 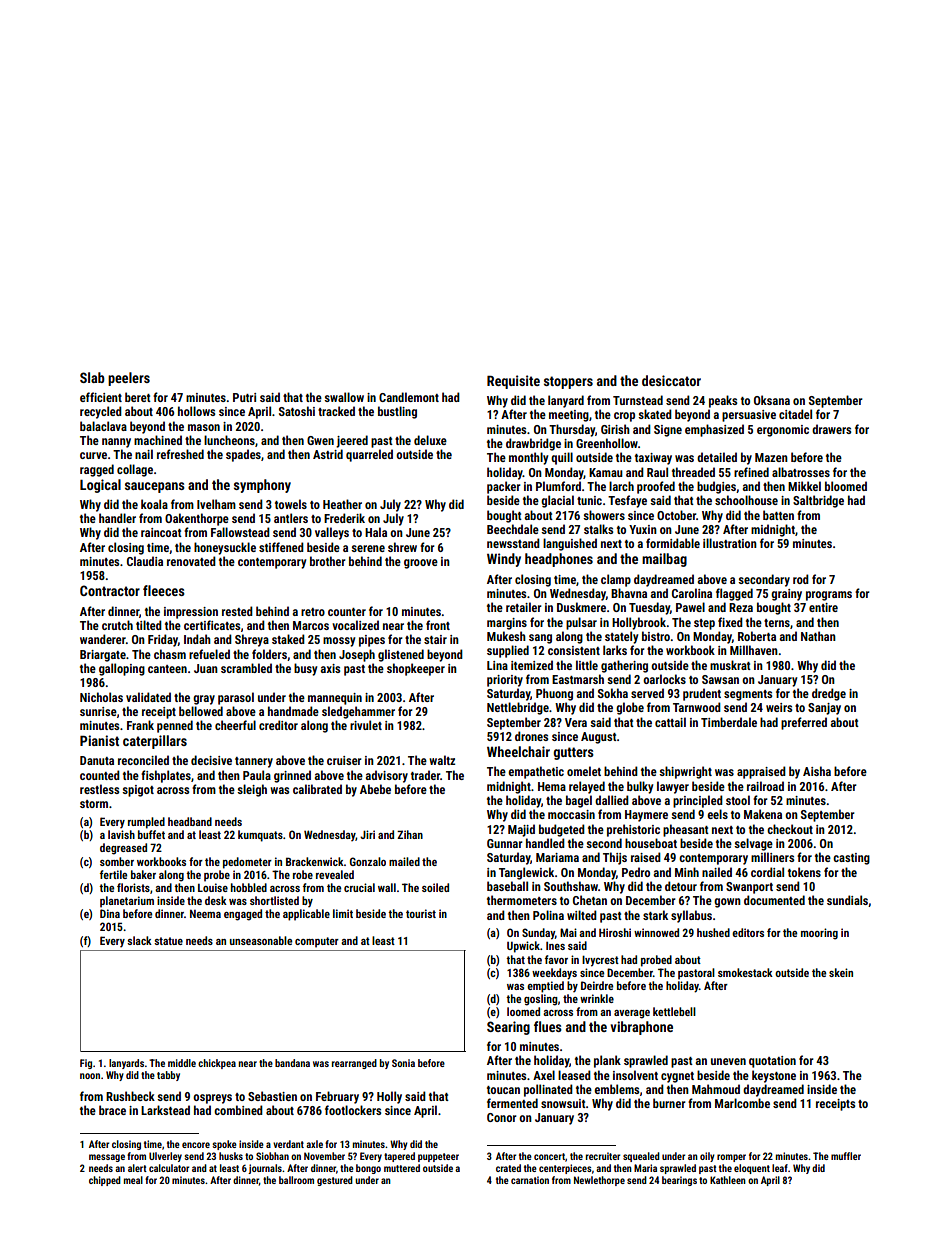 I want to click on drawers, so click(x=831, y=429).
